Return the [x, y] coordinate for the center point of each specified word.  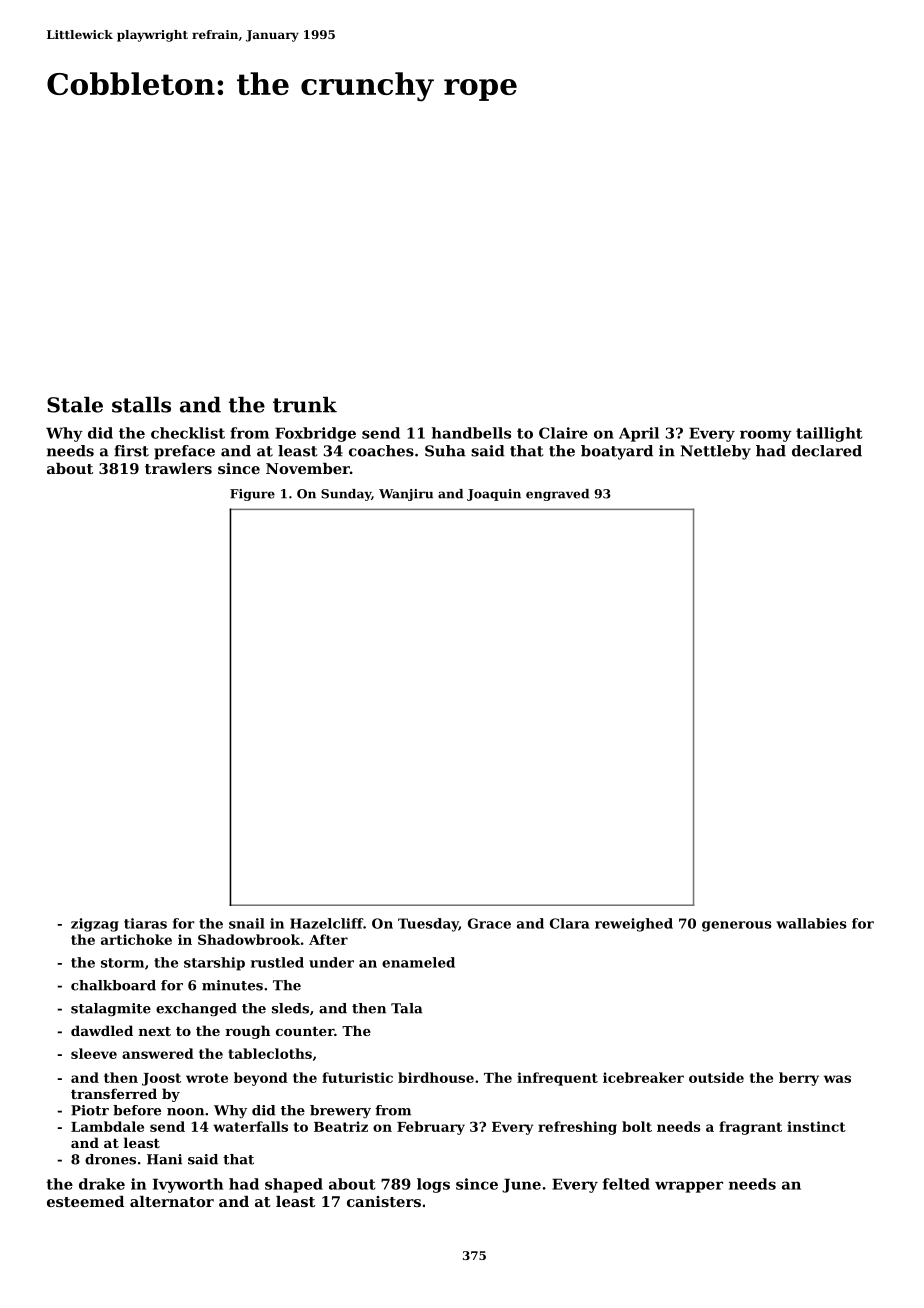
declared [827, 451]
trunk [305, 405]
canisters [384, 1201]
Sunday [346, 495]
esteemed [85, 1201]
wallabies [811, 923]
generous [737, 926]
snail [247, 923]
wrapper [689, 1187]
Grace [489, 923]
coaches [381, 451]
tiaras [145, 923]
